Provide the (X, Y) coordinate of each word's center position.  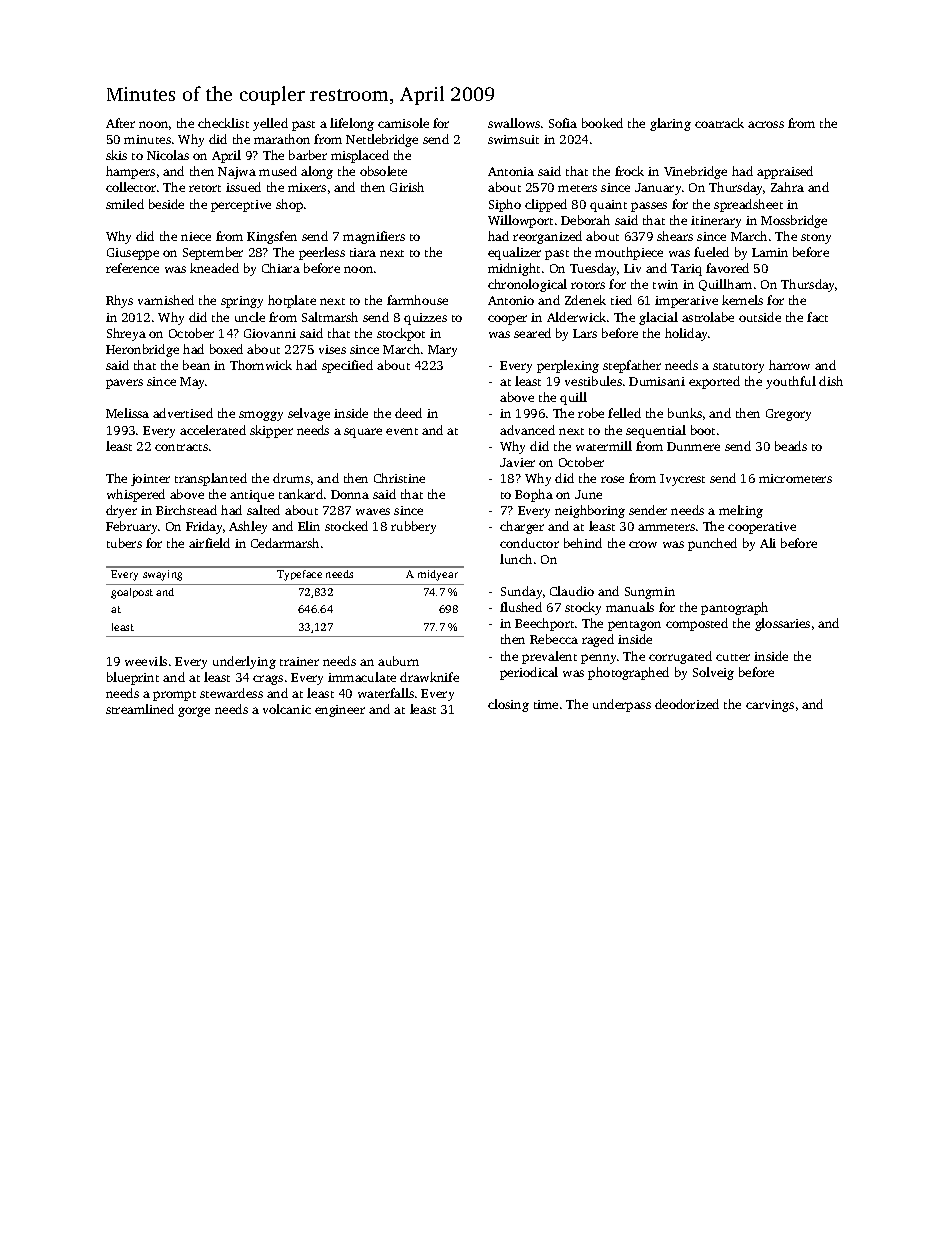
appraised (785, 172)
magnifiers (374, 237)
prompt (174, 696)
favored (727, 268)
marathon (282, 139)
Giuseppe (133, 254)
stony (816, 239)
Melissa (127, 413)
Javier (517, 462)
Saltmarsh (330, 317)
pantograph (734, 608)
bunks (685, 413)
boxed (226, 349)
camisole (403, 123)
